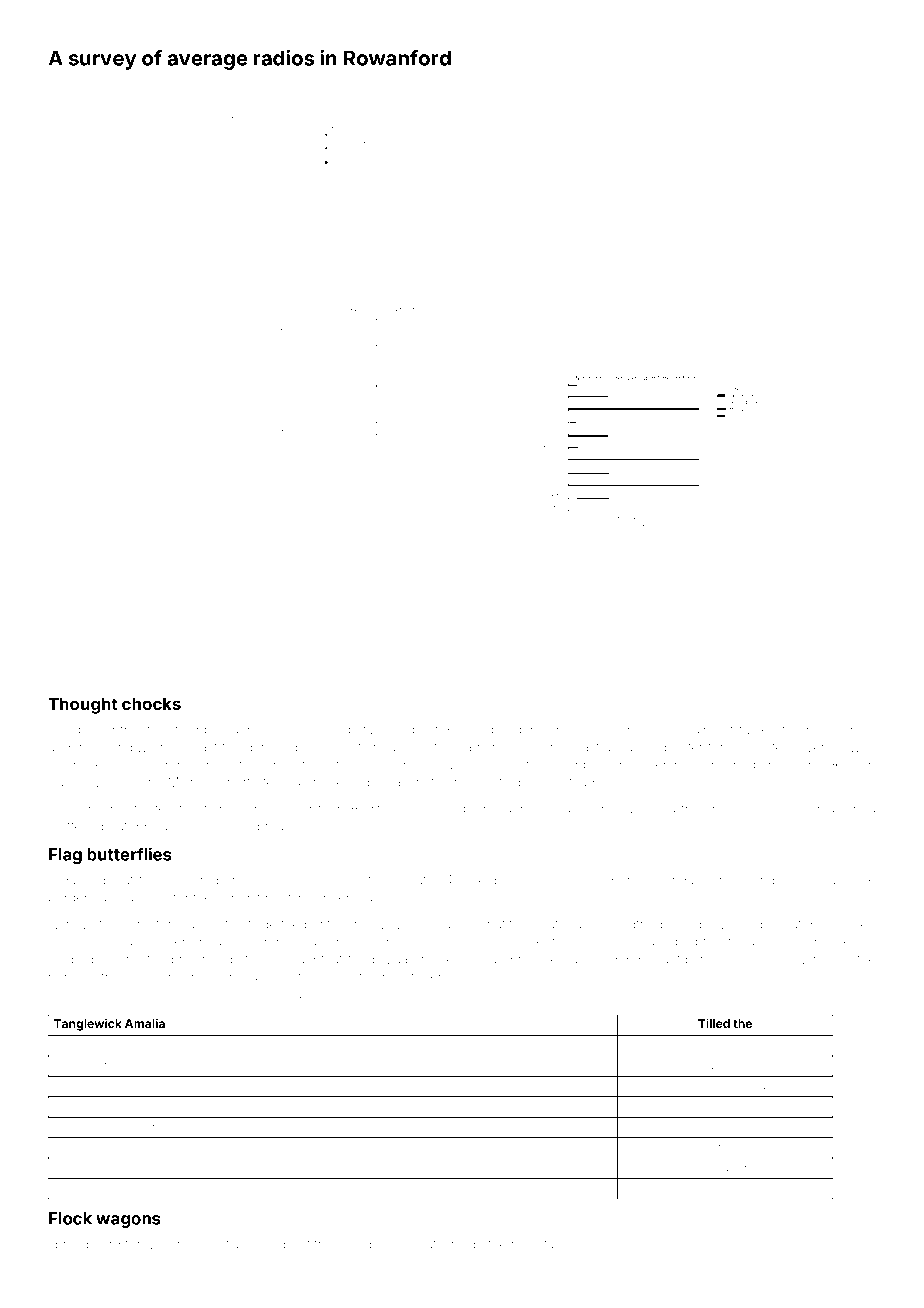  What do you see at coordinates (281, 1244) in the screenshot?
I see `broadcast` at bounding box center [281, 1244].
